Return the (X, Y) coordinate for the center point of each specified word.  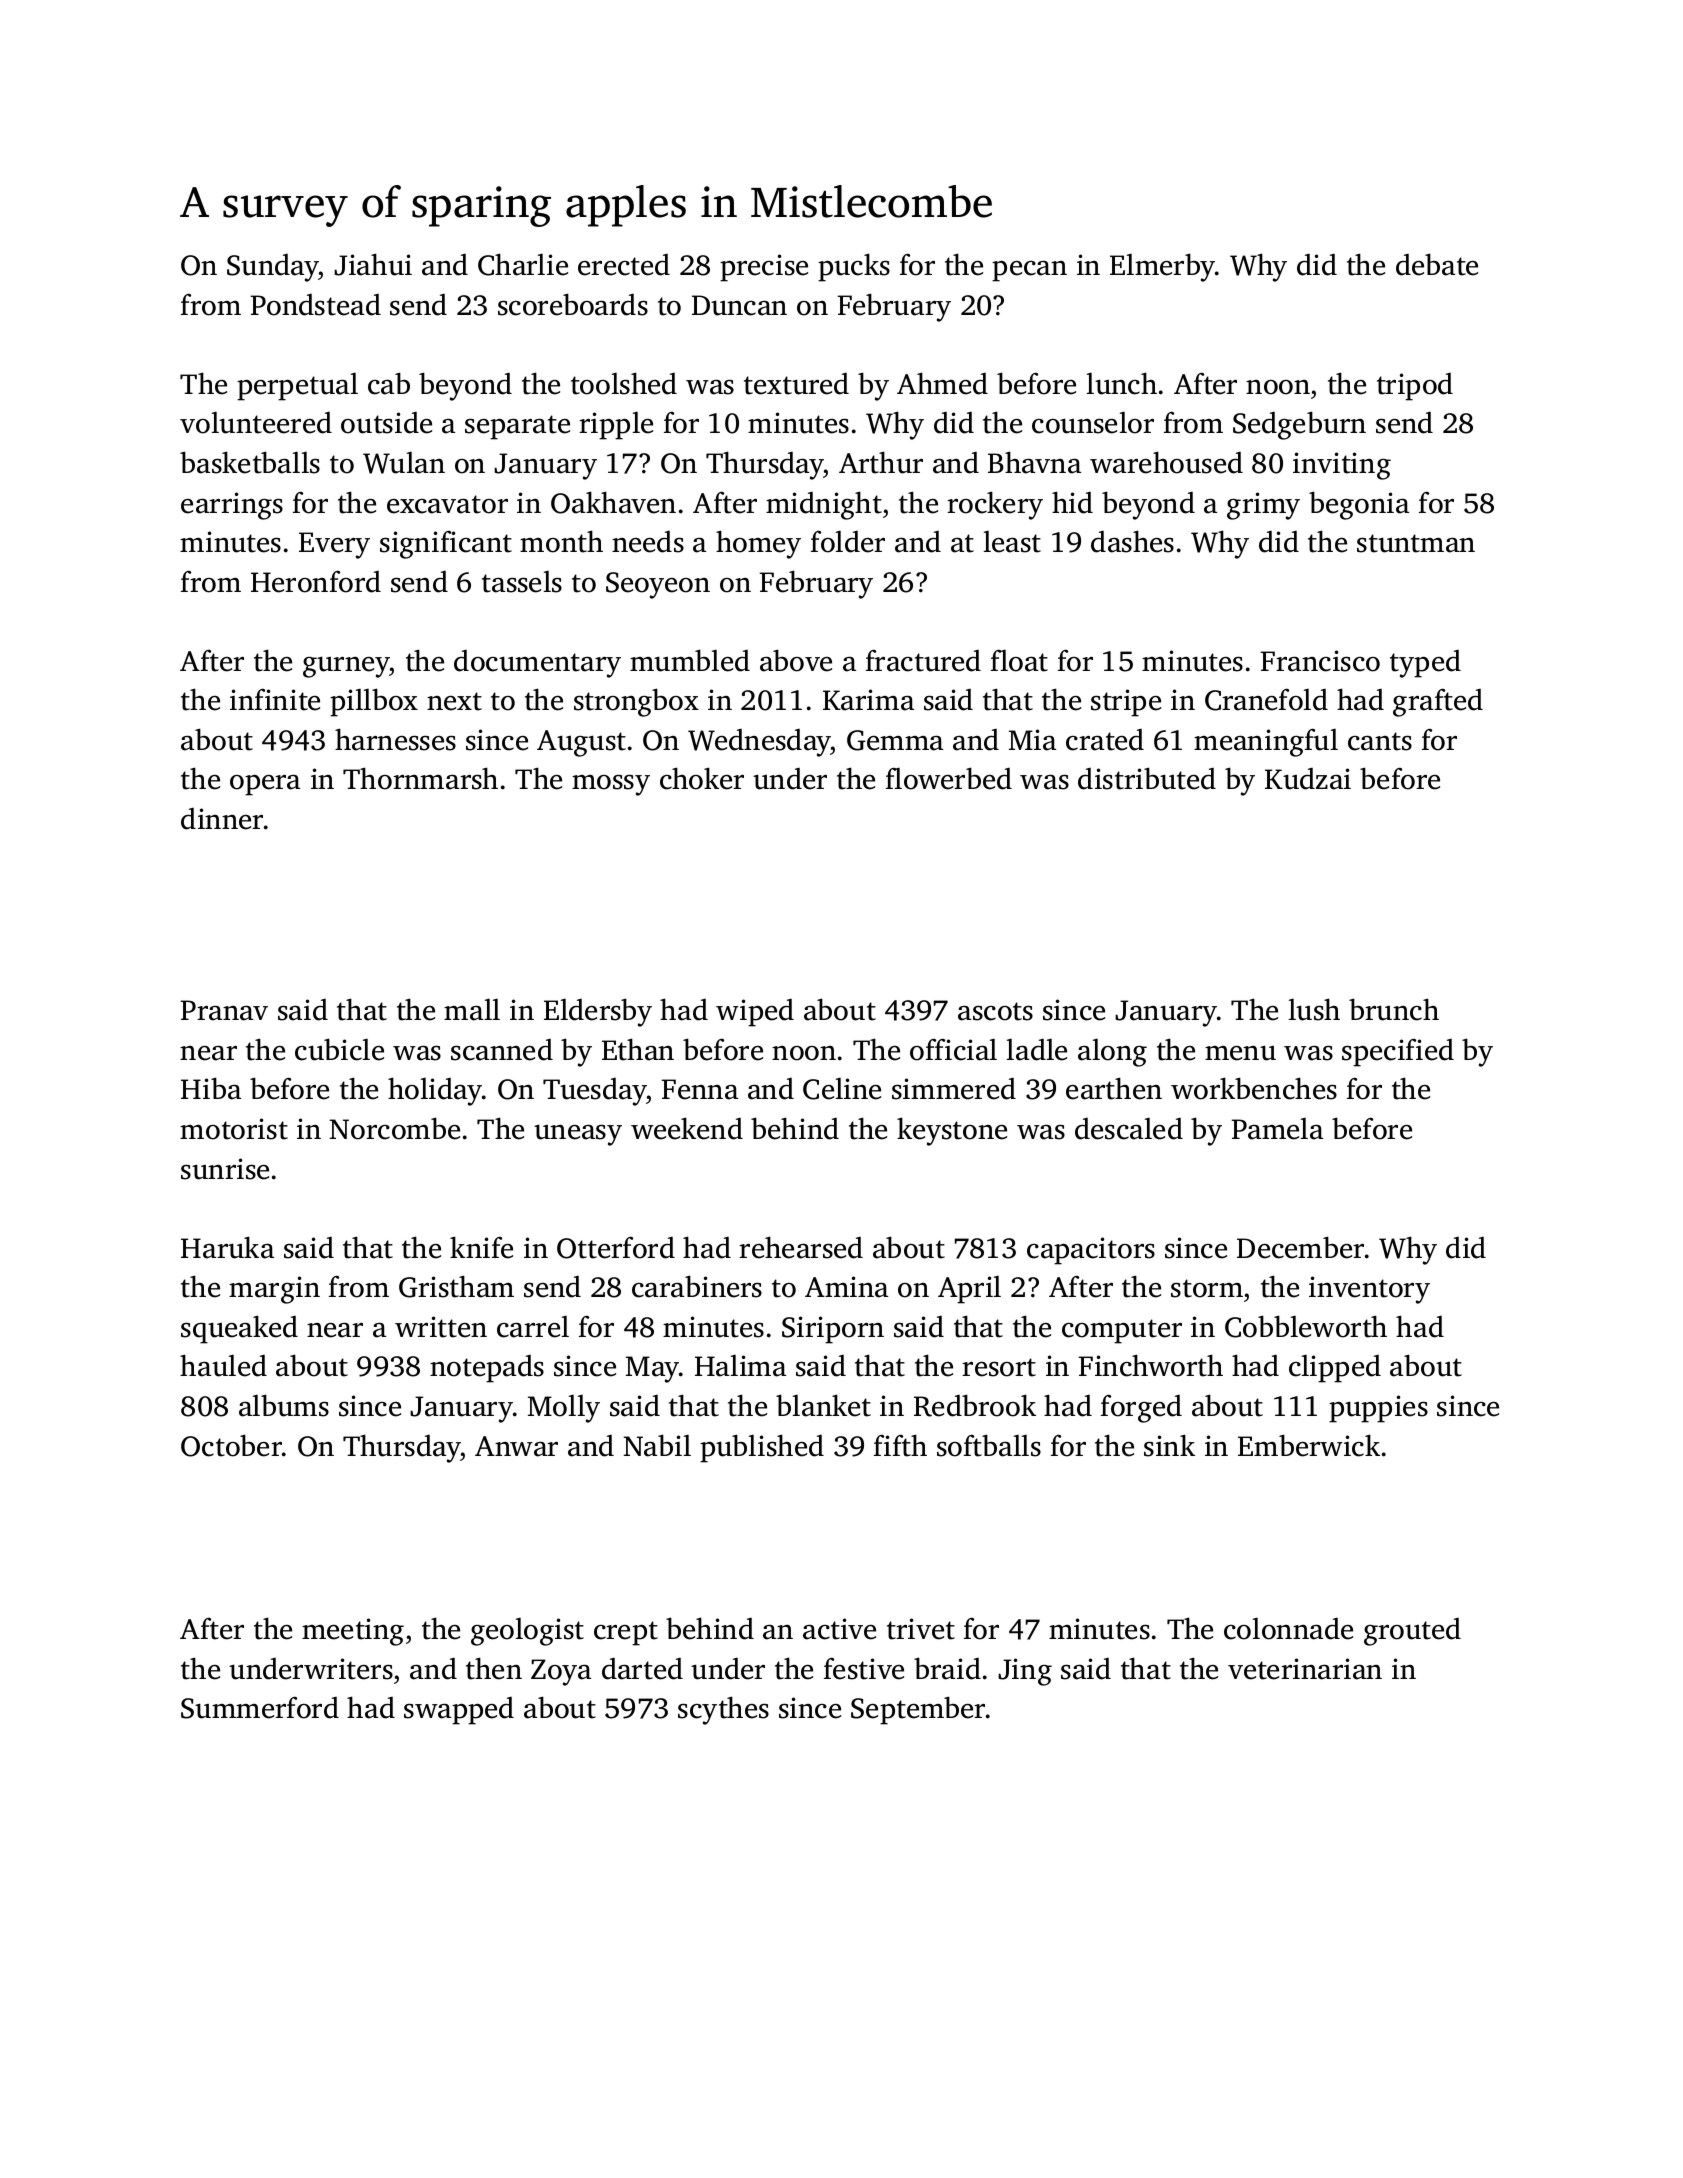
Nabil (657, 1445)
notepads (487, 1369)
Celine (842, 1088)
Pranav (224, 1010)
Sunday (273, 268)
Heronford (316, 582)
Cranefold (1266, 699)
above (796, 660)
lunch (1122, 383)
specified (1398, 1053)
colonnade (1288, 1628)
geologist (527, 1631)
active (839, 1629)
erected (624, 265)
